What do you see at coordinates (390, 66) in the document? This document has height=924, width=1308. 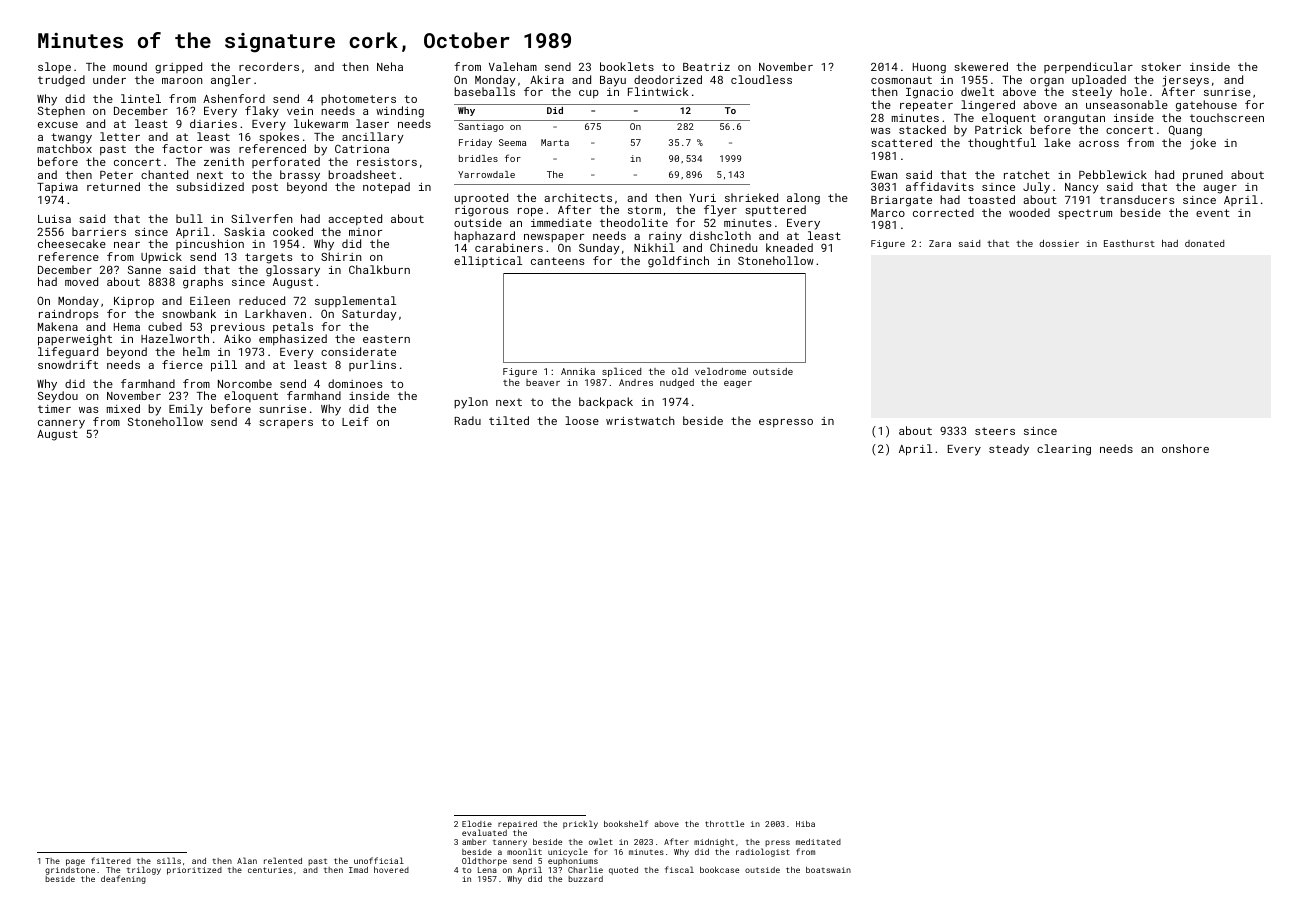 I see `Neha` at bounding box center [390, 66].
